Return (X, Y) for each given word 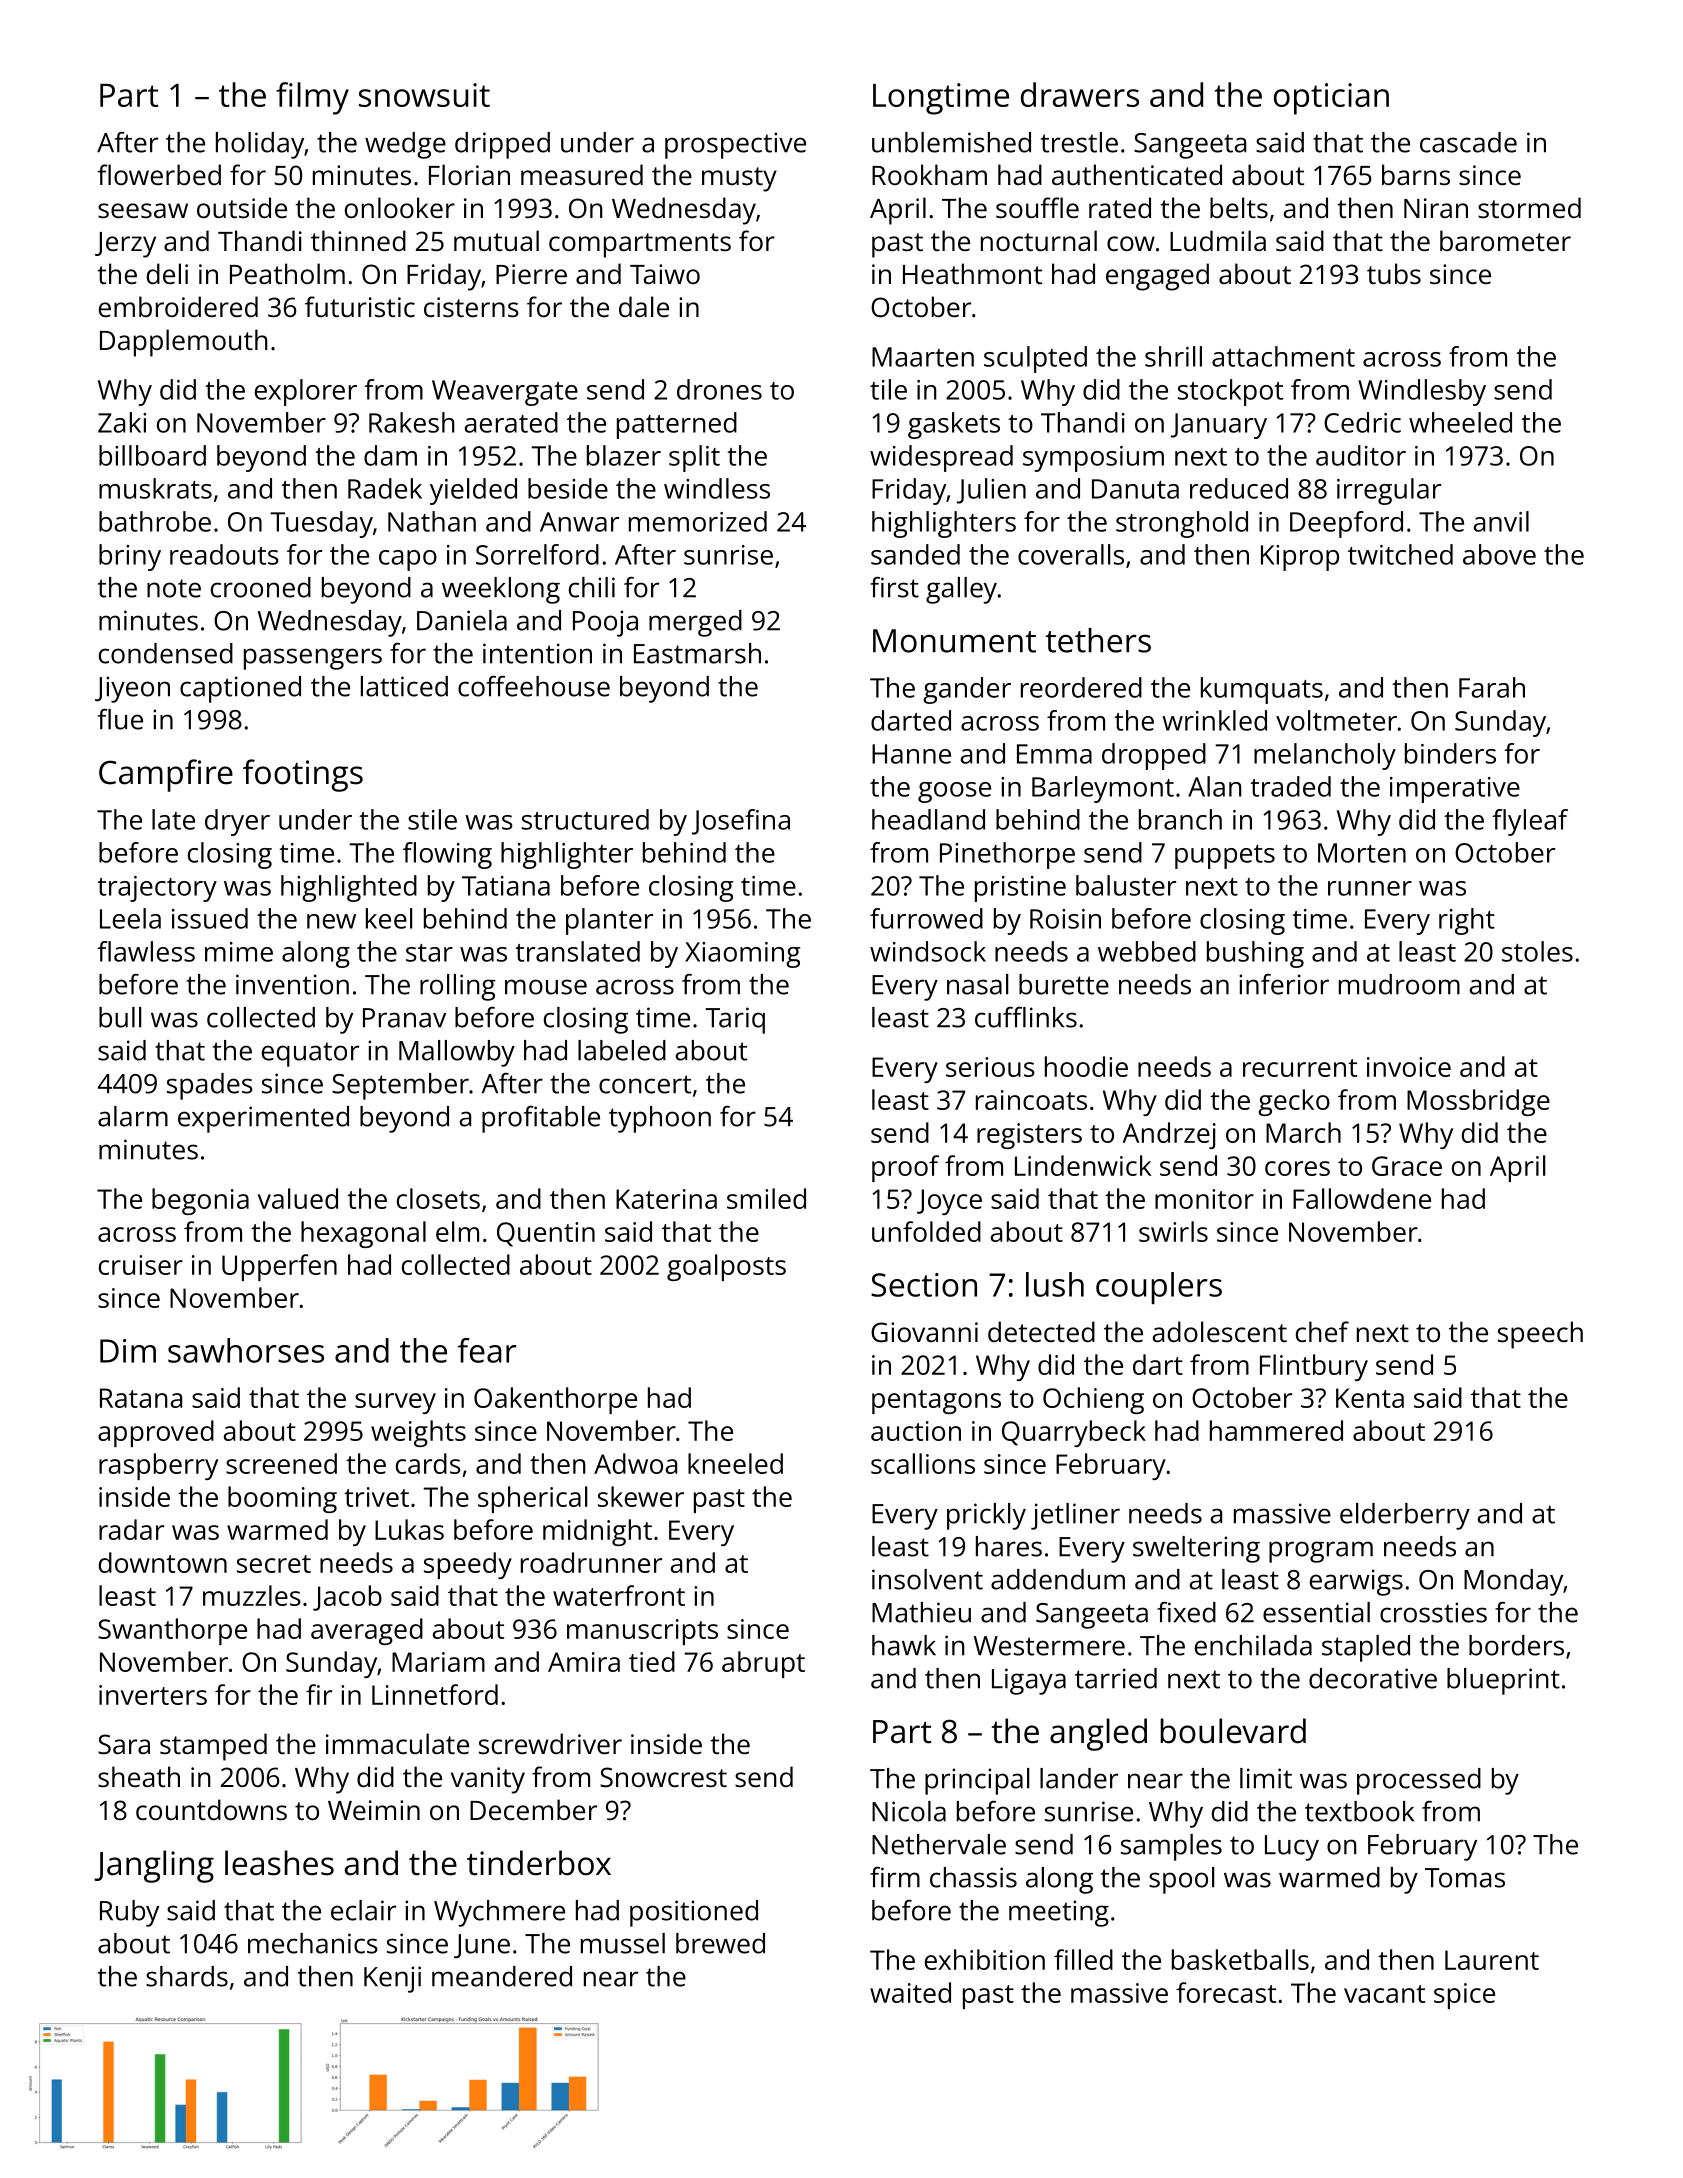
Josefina (741, 822)
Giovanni (924, 1332)
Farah (1492, 687)
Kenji (392, 1979)
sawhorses (246, 1350)
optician (1331, 99)
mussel (623, 1943)
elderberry (1405, 1516)
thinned (358, 241)
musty (739, 179)
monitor (1204, 1199)
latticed (404, 686)
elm (457, 1231)
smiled (766, 1198)
